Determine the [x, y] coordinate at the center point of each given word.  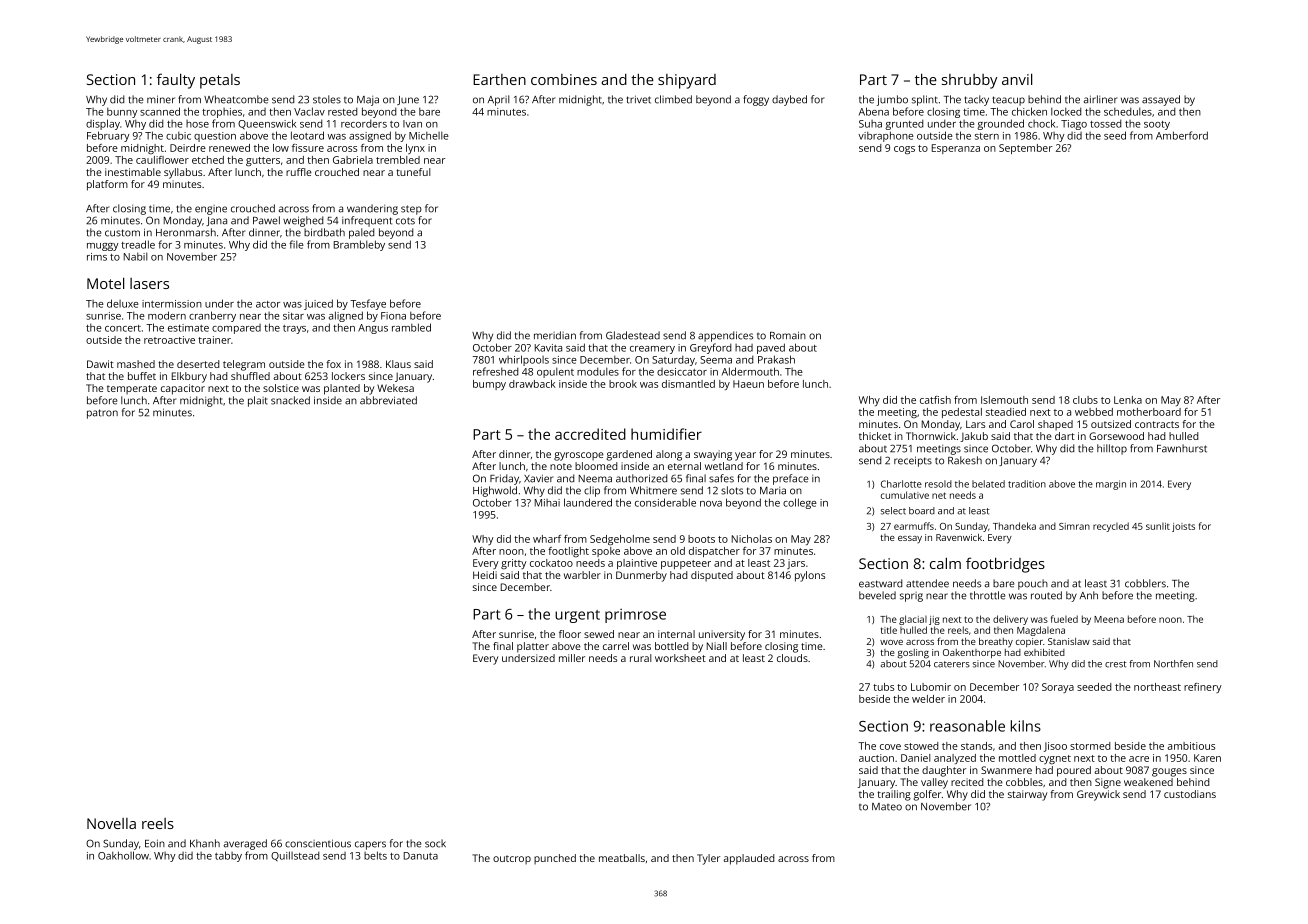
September [1025, 149]
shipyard [687, 81]
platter [533, 647]
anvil [1017, 79]
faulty [176, 81]
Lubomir [931, 687]
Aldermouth [750, 371]
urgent [577, 616]
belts [375, 855]
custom [122, 233]
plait [258, 401]
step [411, 210]
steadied [1006, 412]
